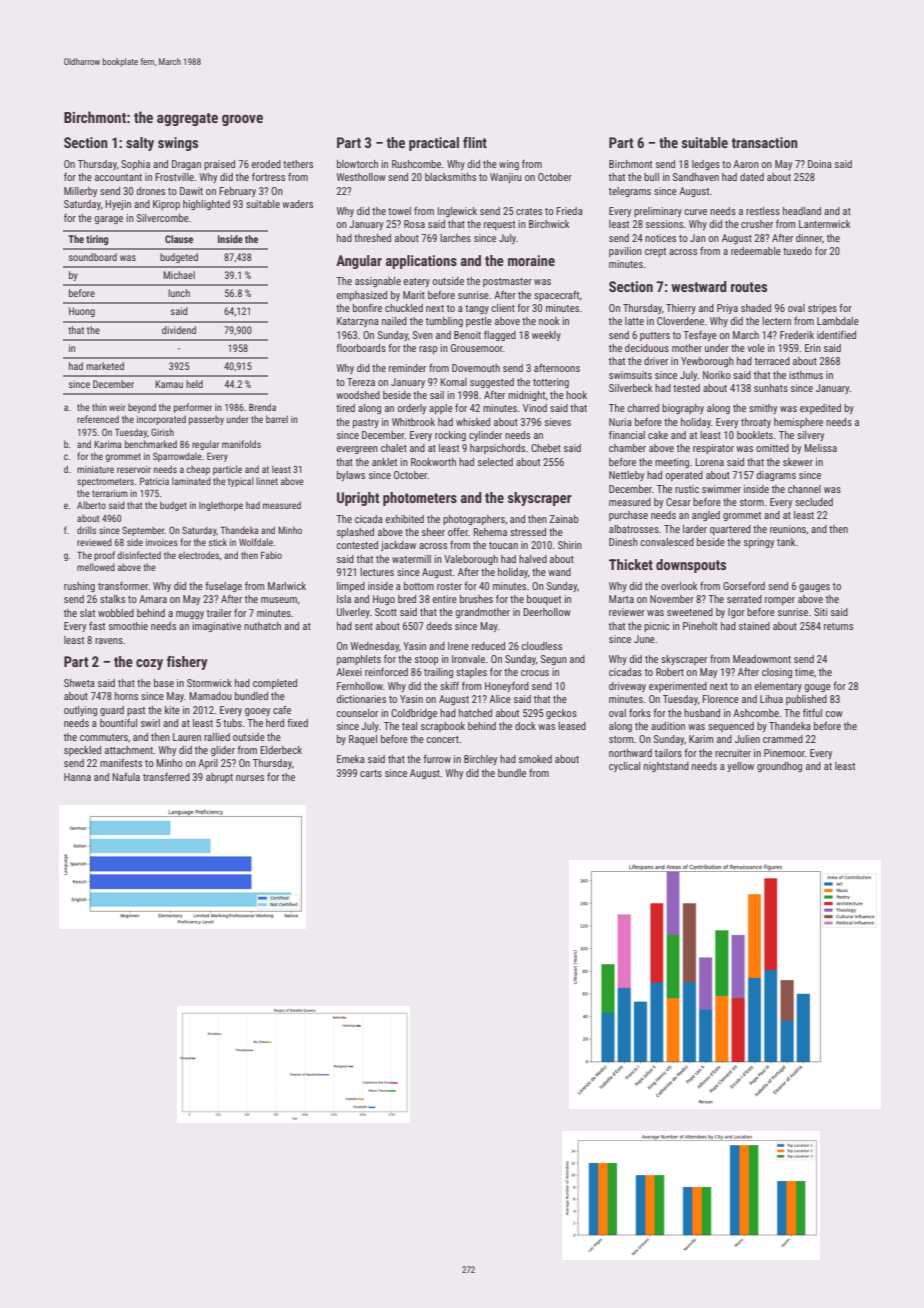 This screenshot has height=1308, width=924. Describe the element at coordinates (765, 142) in the screenshot. I see `transaction` at that location.
